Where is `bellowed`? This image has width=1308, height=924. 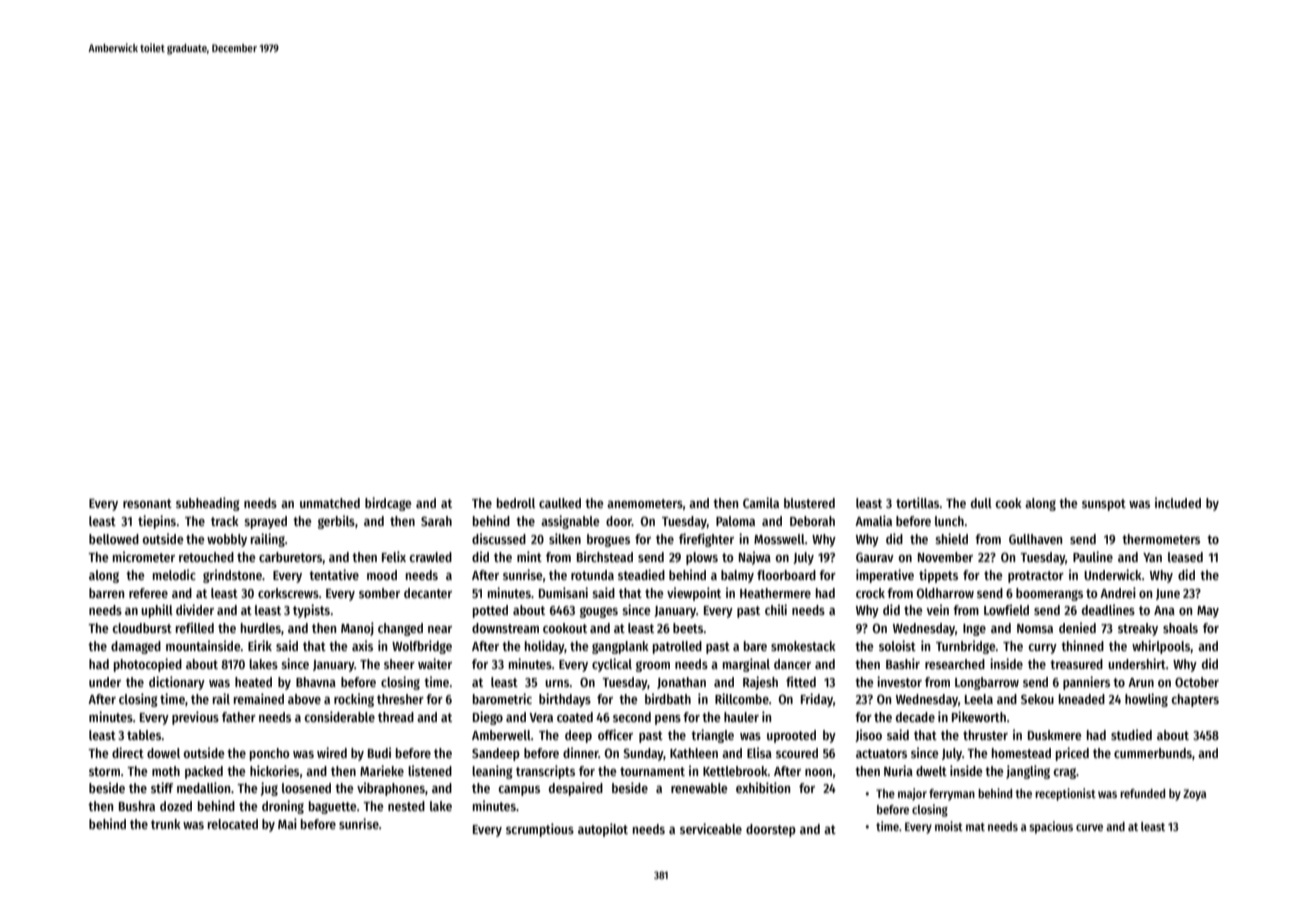 bellowed is located at coordinates (114, 539).
